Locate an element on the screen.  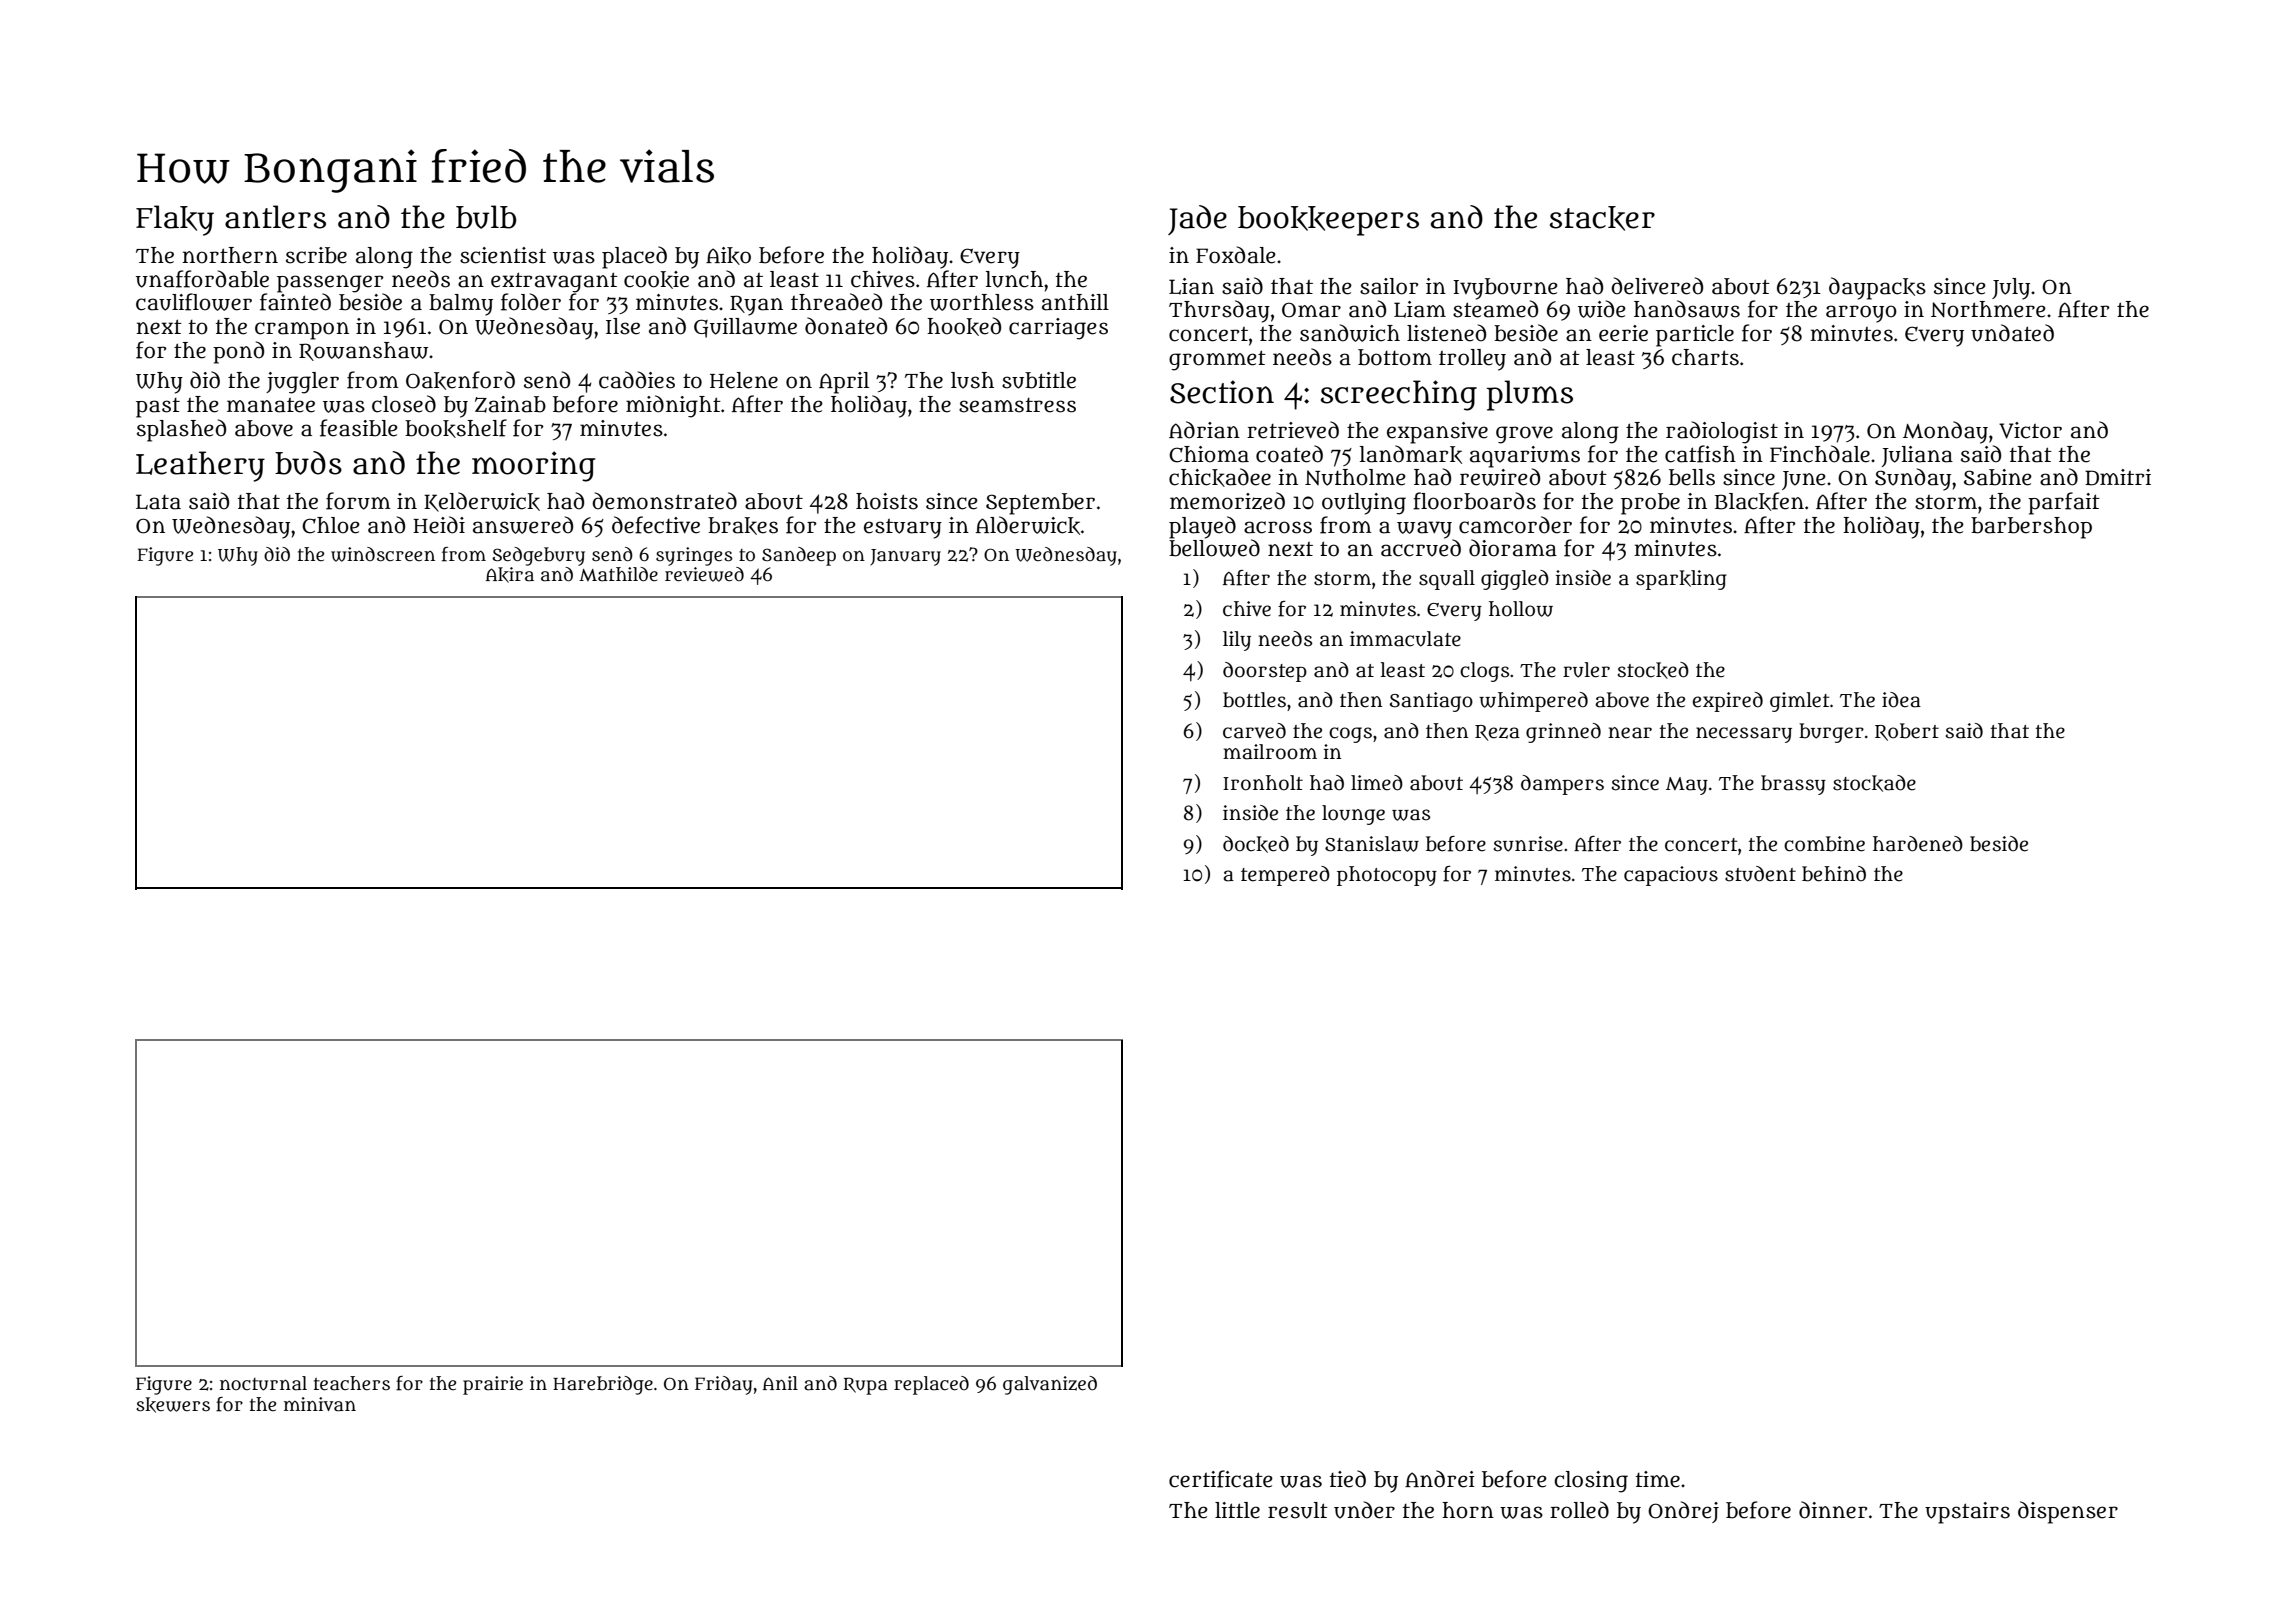
dispenser is located at coordinates (2068, 1512).
